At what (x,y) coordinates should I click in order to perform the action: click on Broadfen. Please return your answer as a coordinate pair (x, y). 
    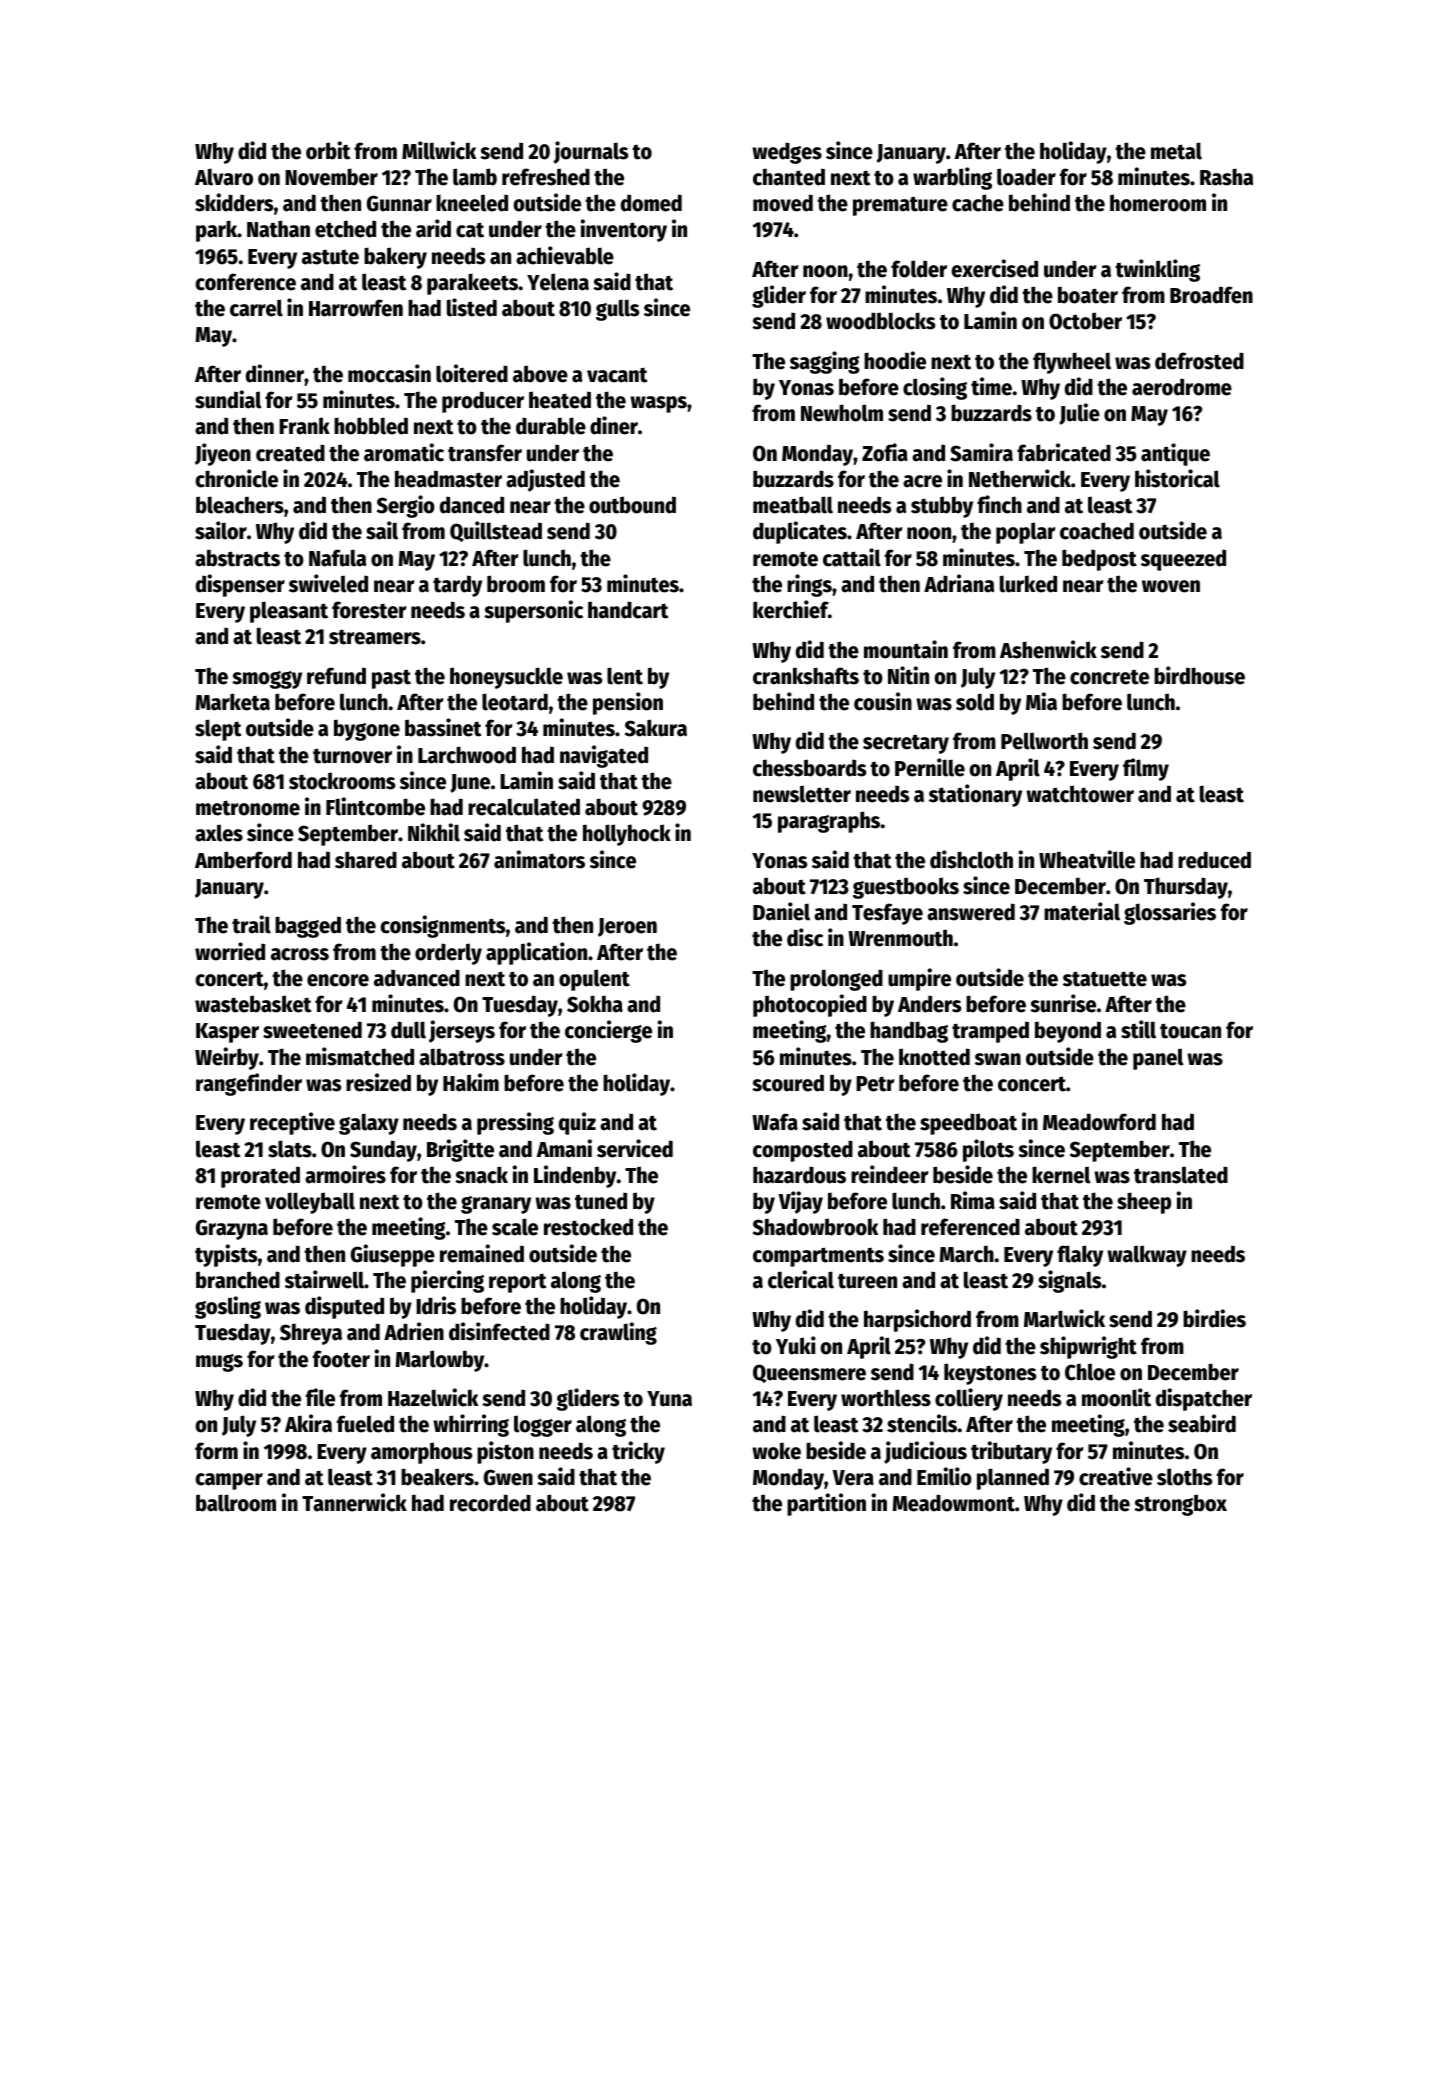
    Looking at the image, I should click on (1211, 295).
